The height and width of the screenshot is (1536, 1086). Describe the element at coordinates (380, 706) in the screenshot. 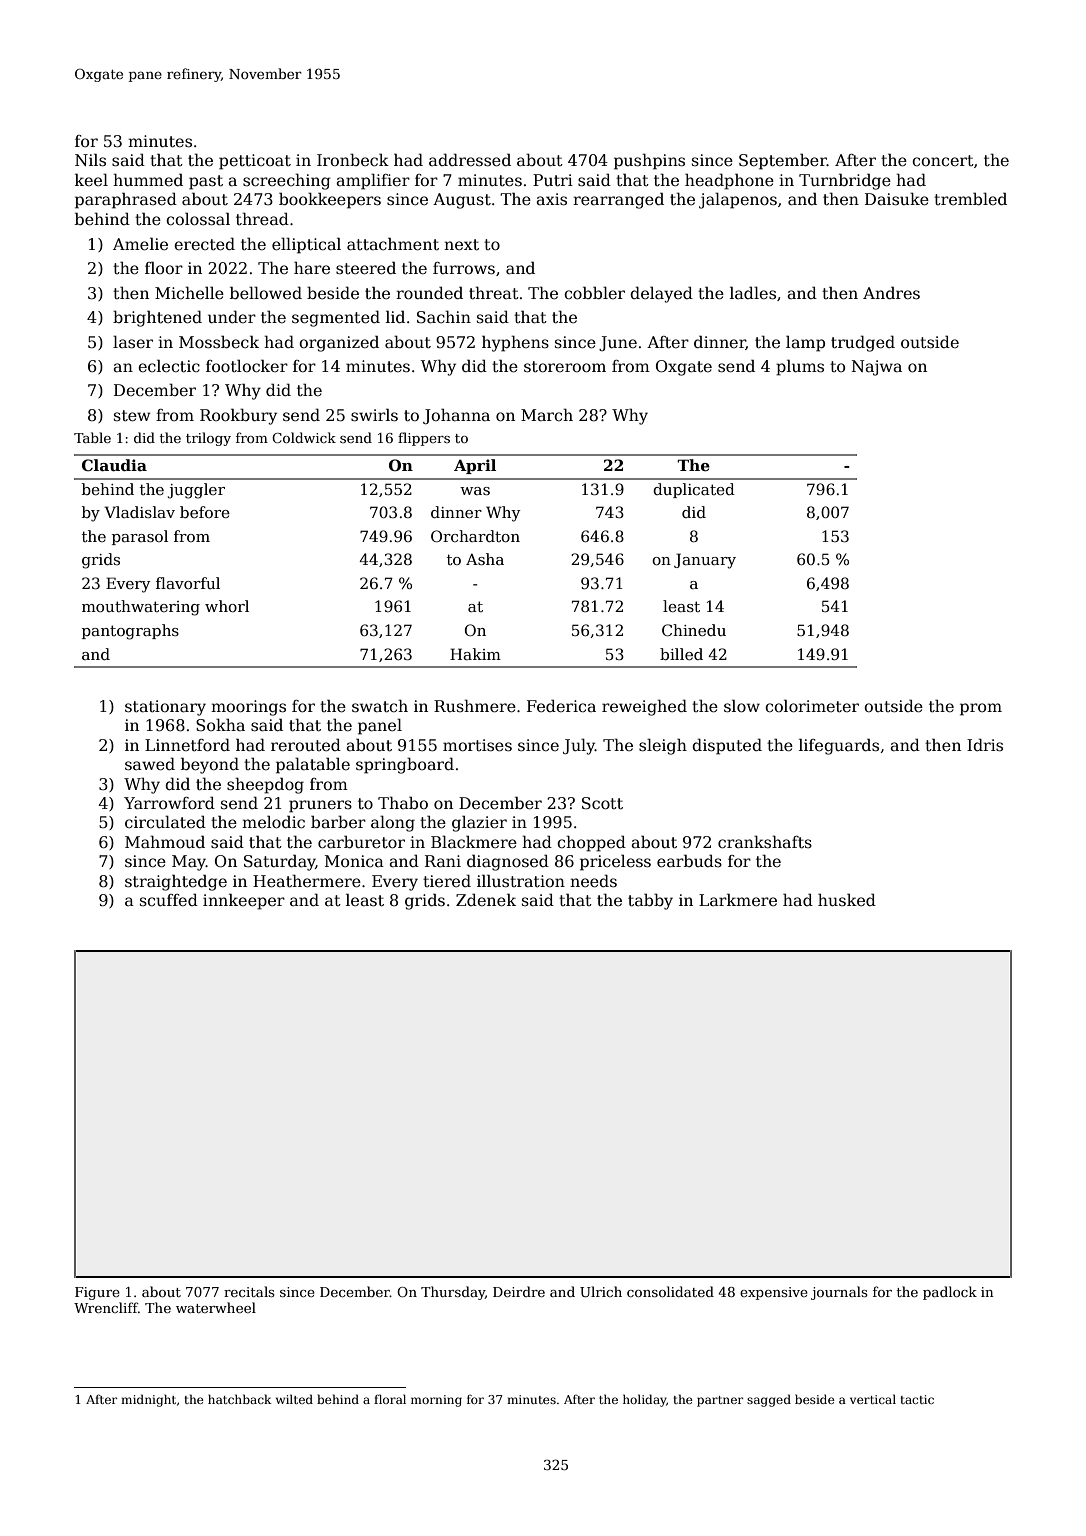

I see `swatch` at that location.
